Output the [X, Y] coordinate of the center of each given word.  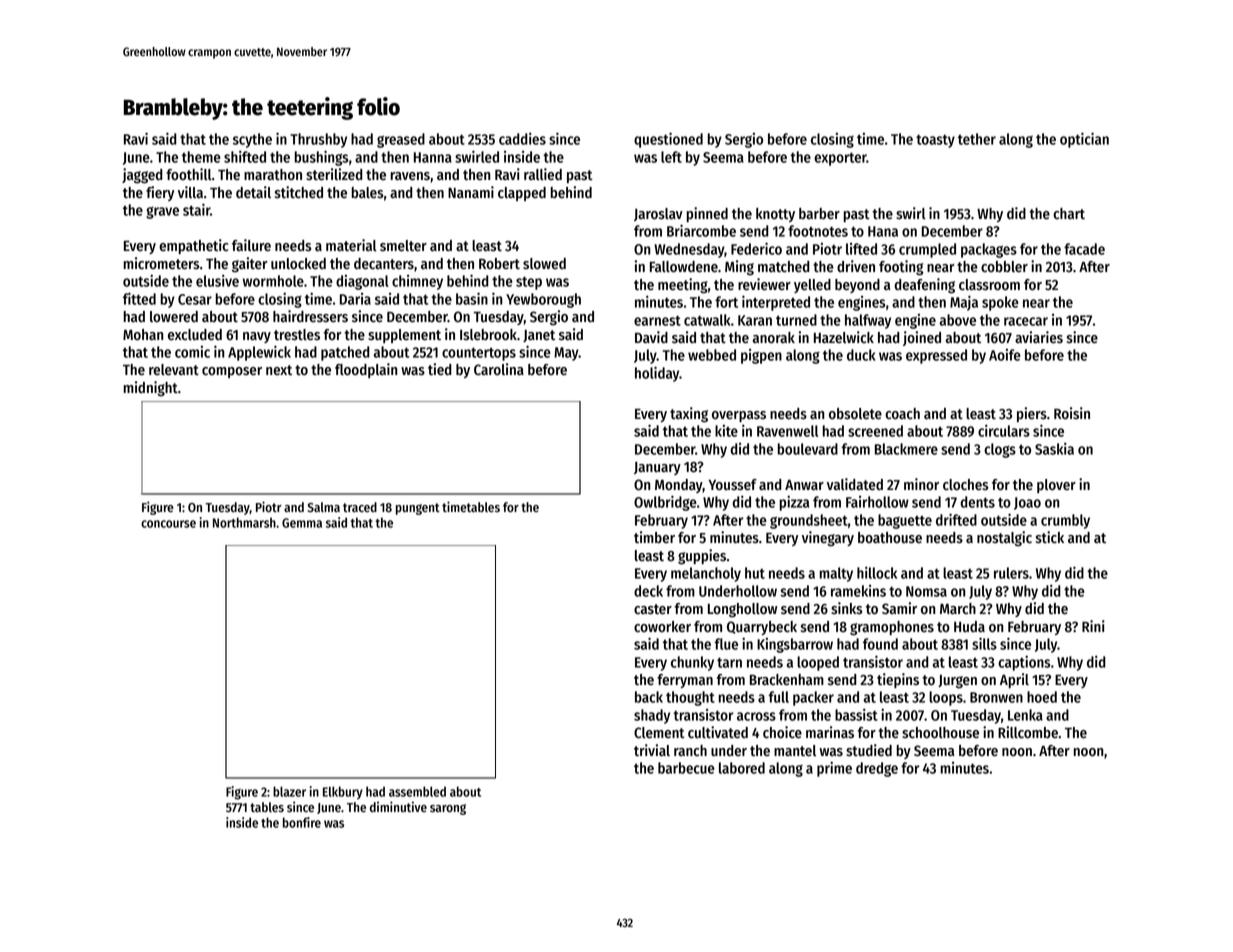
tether [977, 139]
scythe [252, 140]
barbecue [686, 768]
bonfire [302, 822]
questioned [668, 140]
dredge [877, 769]
